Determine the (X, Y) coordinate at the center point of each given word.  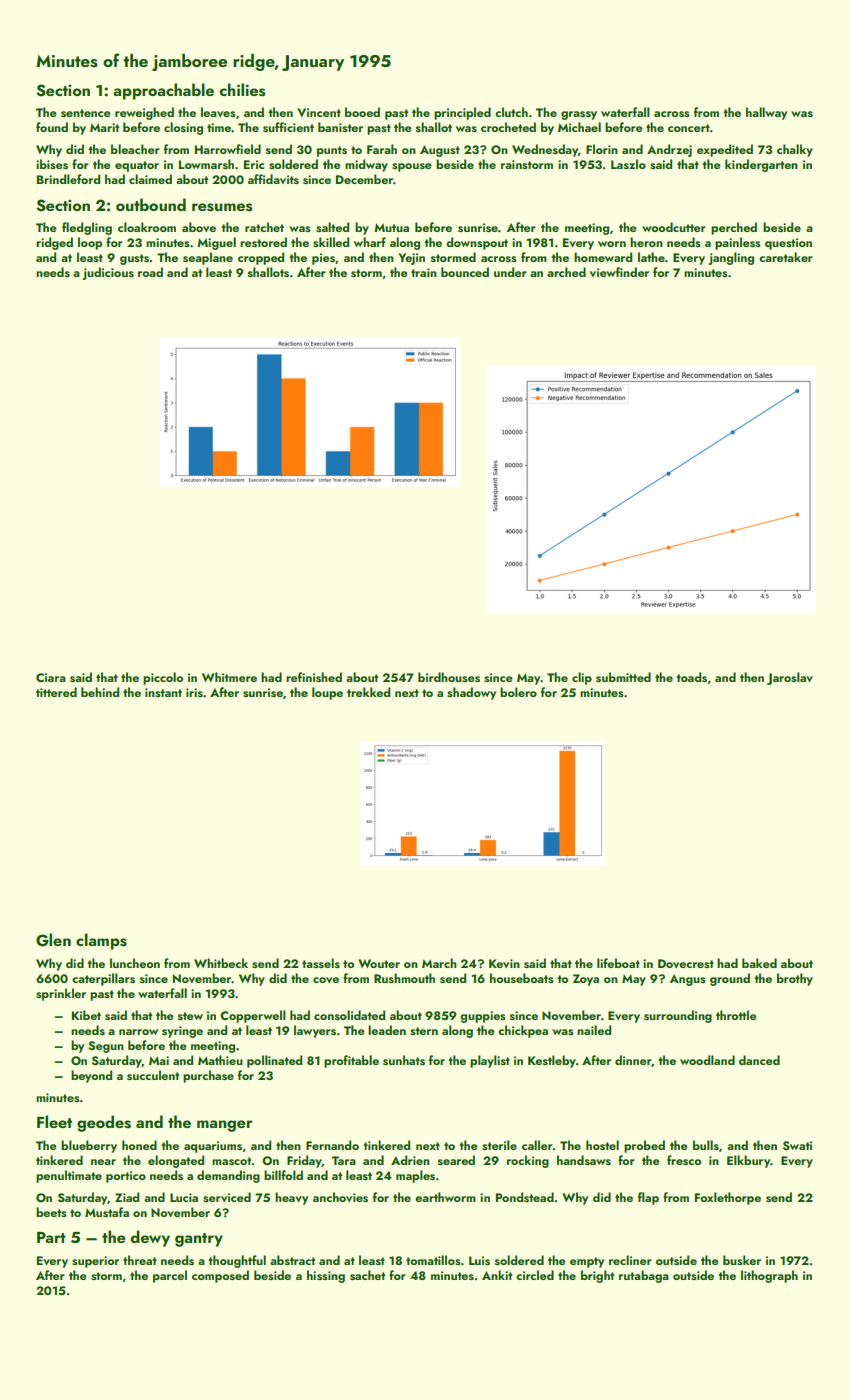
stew (190, 1016)
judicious (108, 273)
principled (462, 113)
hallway (766, 113)
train (424, 272)
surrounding (678, 1016)
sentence (86, 113)
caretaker (786, 257)
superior (95, 1262)
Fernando (332, 1145)
